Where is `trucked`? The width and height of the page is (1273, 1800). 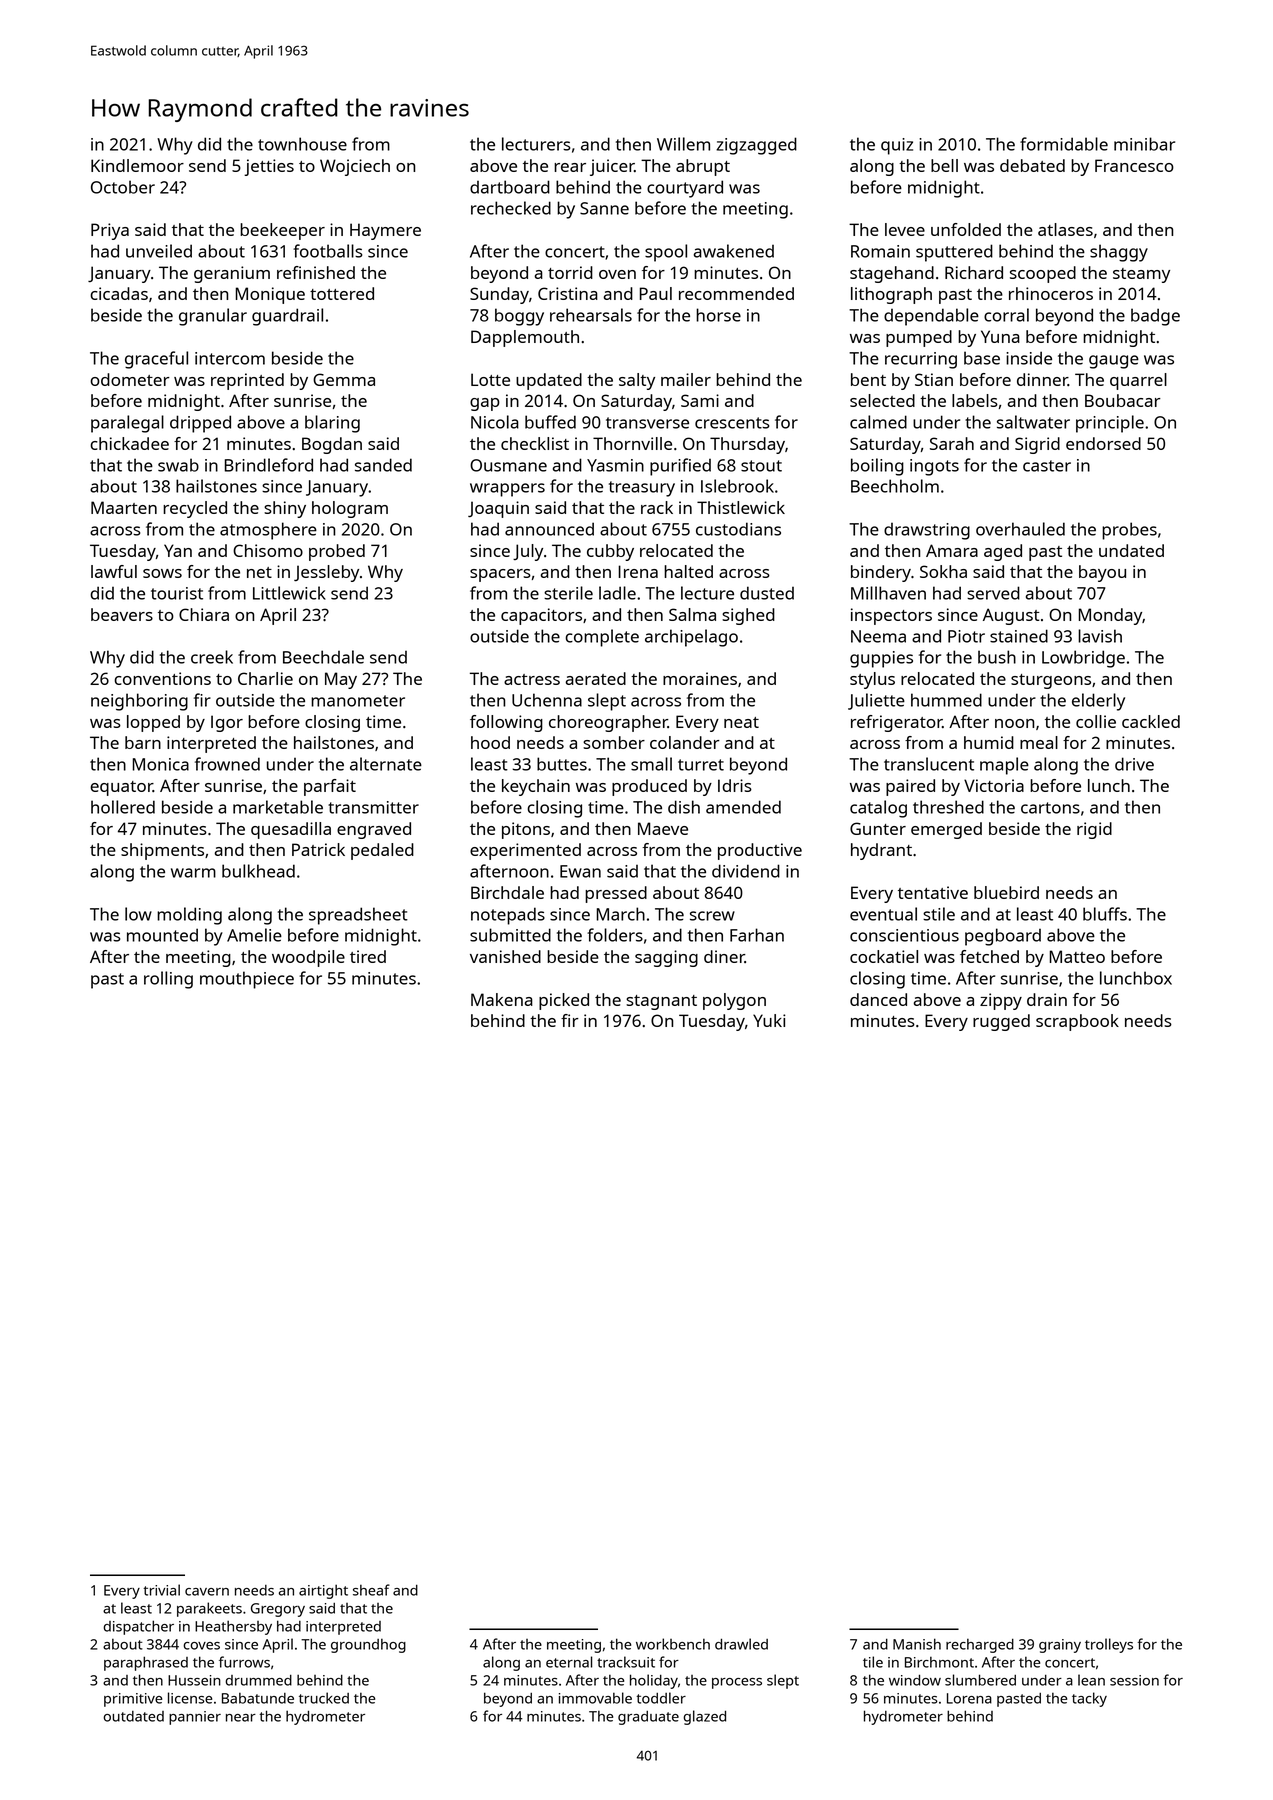 trucked is located at coordinates (324, 1698).
